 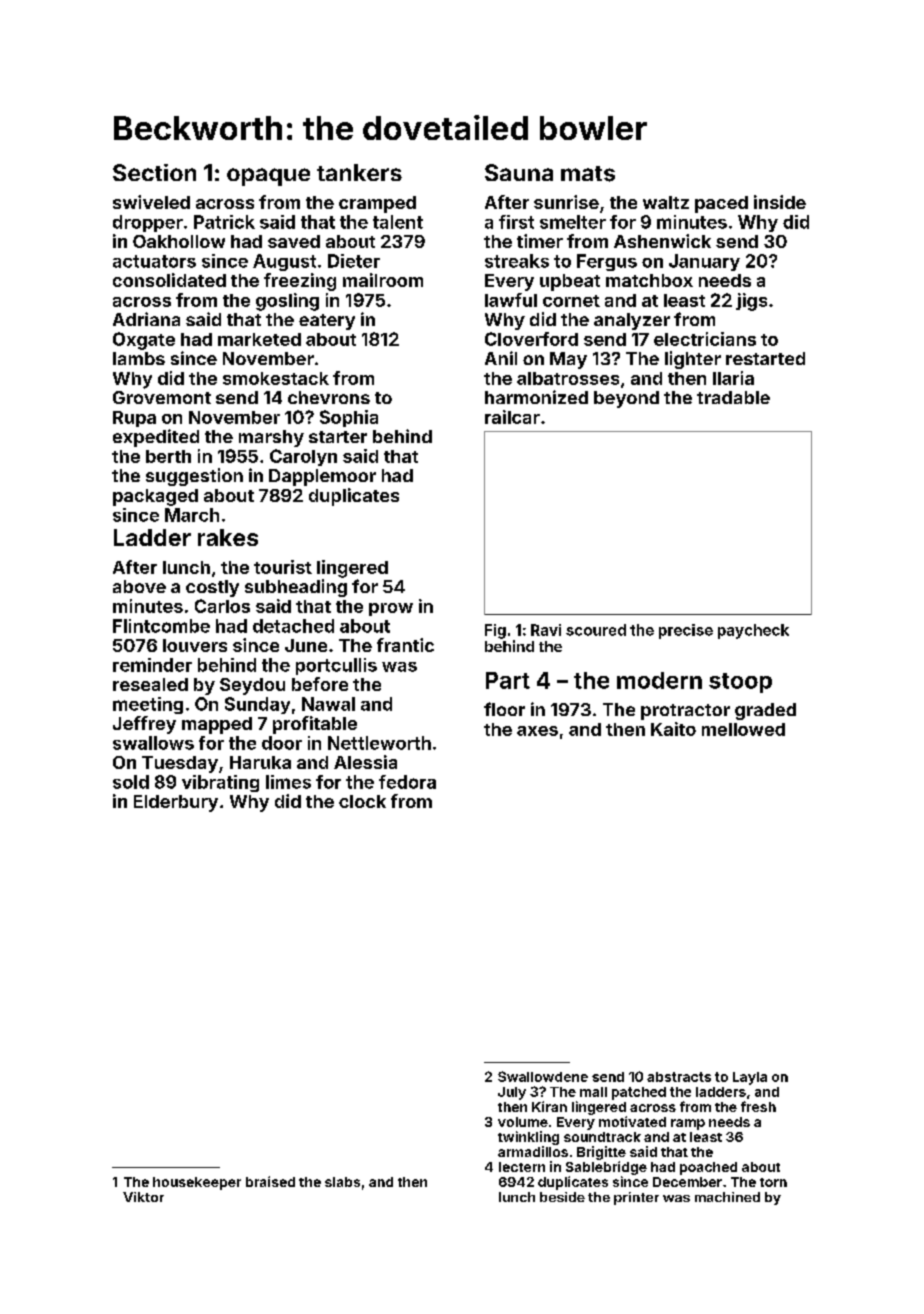 What do you see at coordinates (537, 731) in the page?
I see `axes` at bounding box center [537, 731].
